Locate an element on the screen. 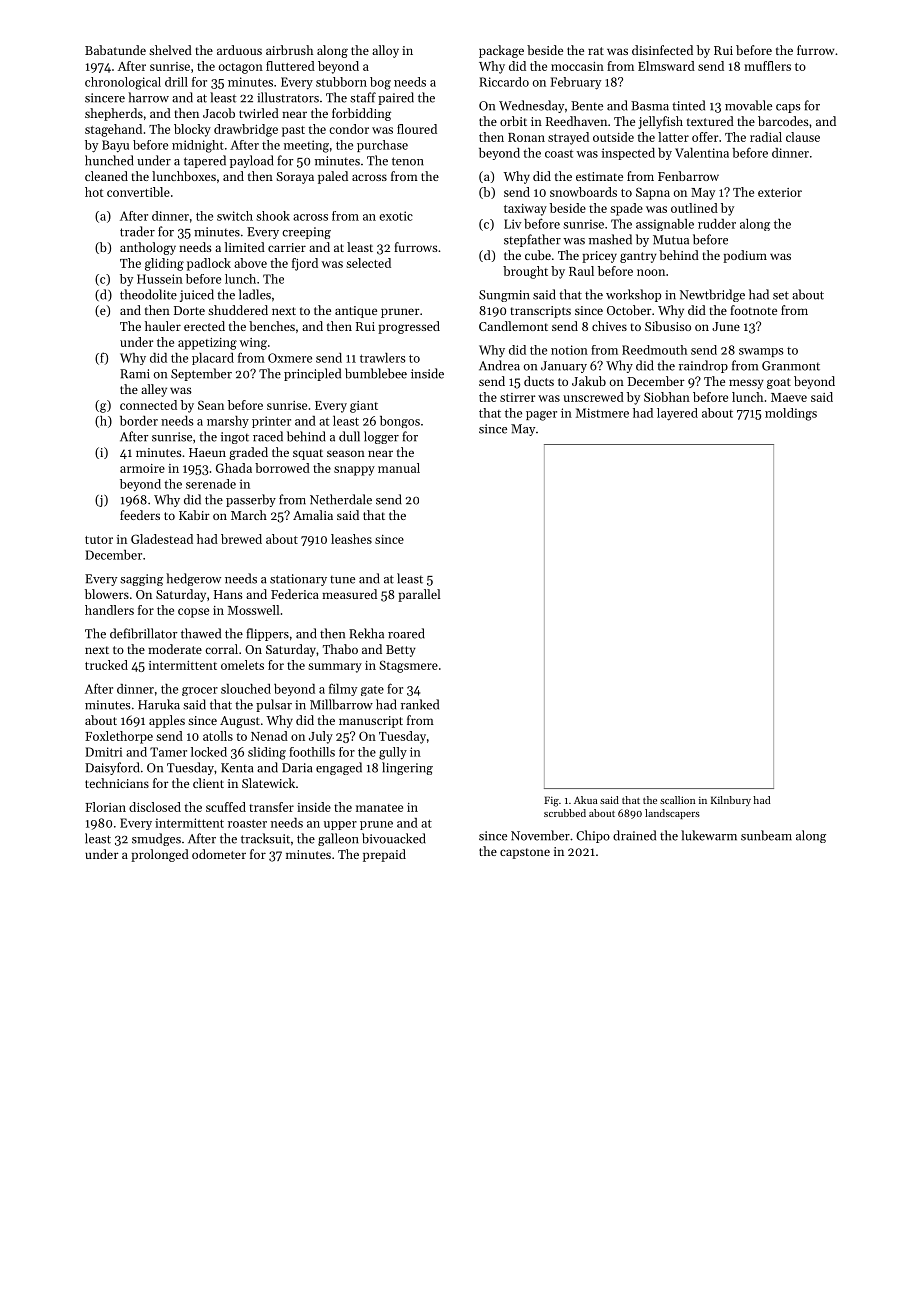  barcodes is located at coordinates (783, 121).
